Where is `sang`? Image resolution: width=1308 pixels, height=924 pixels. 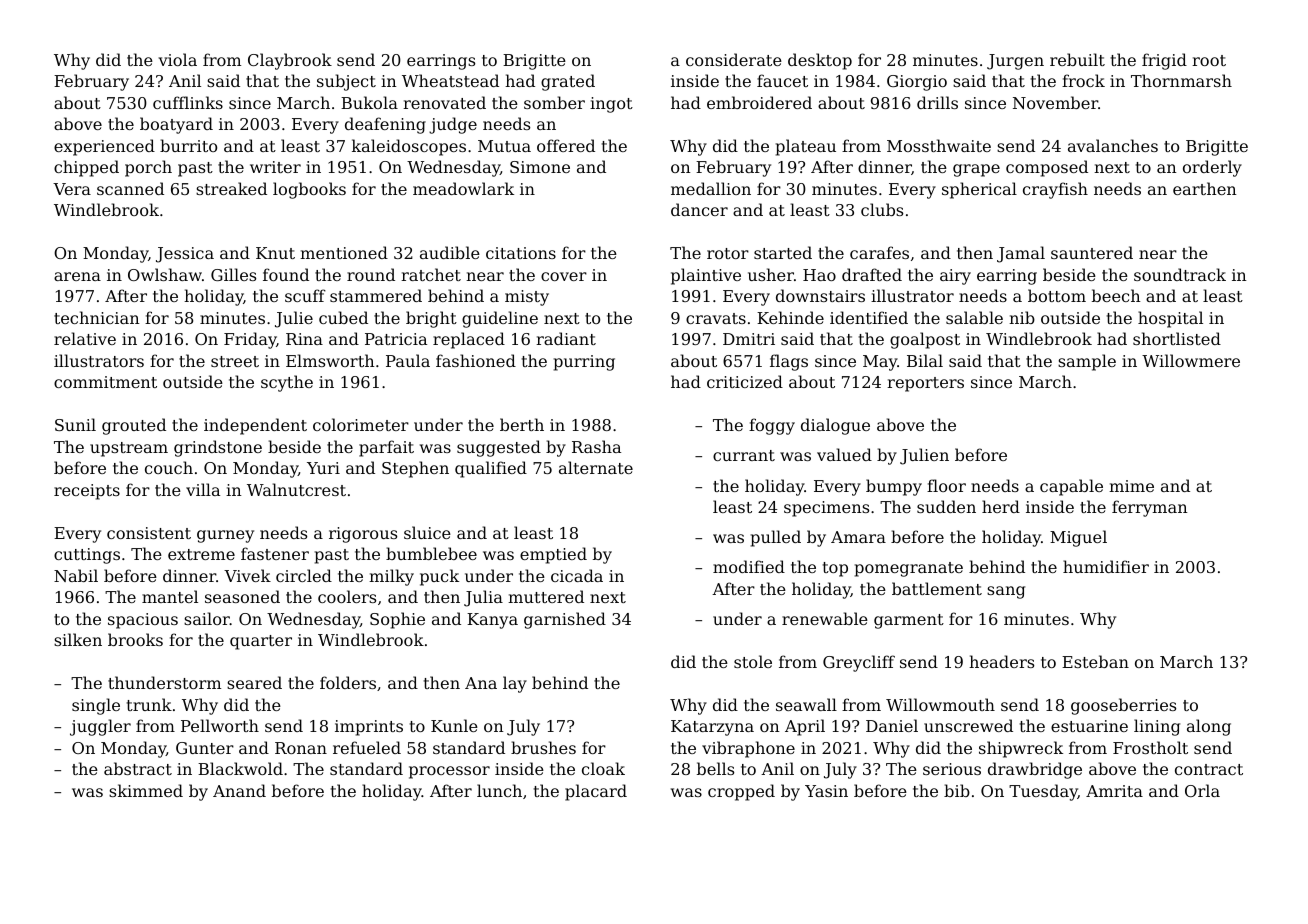
sang is located at coordinates (1006, 592).
